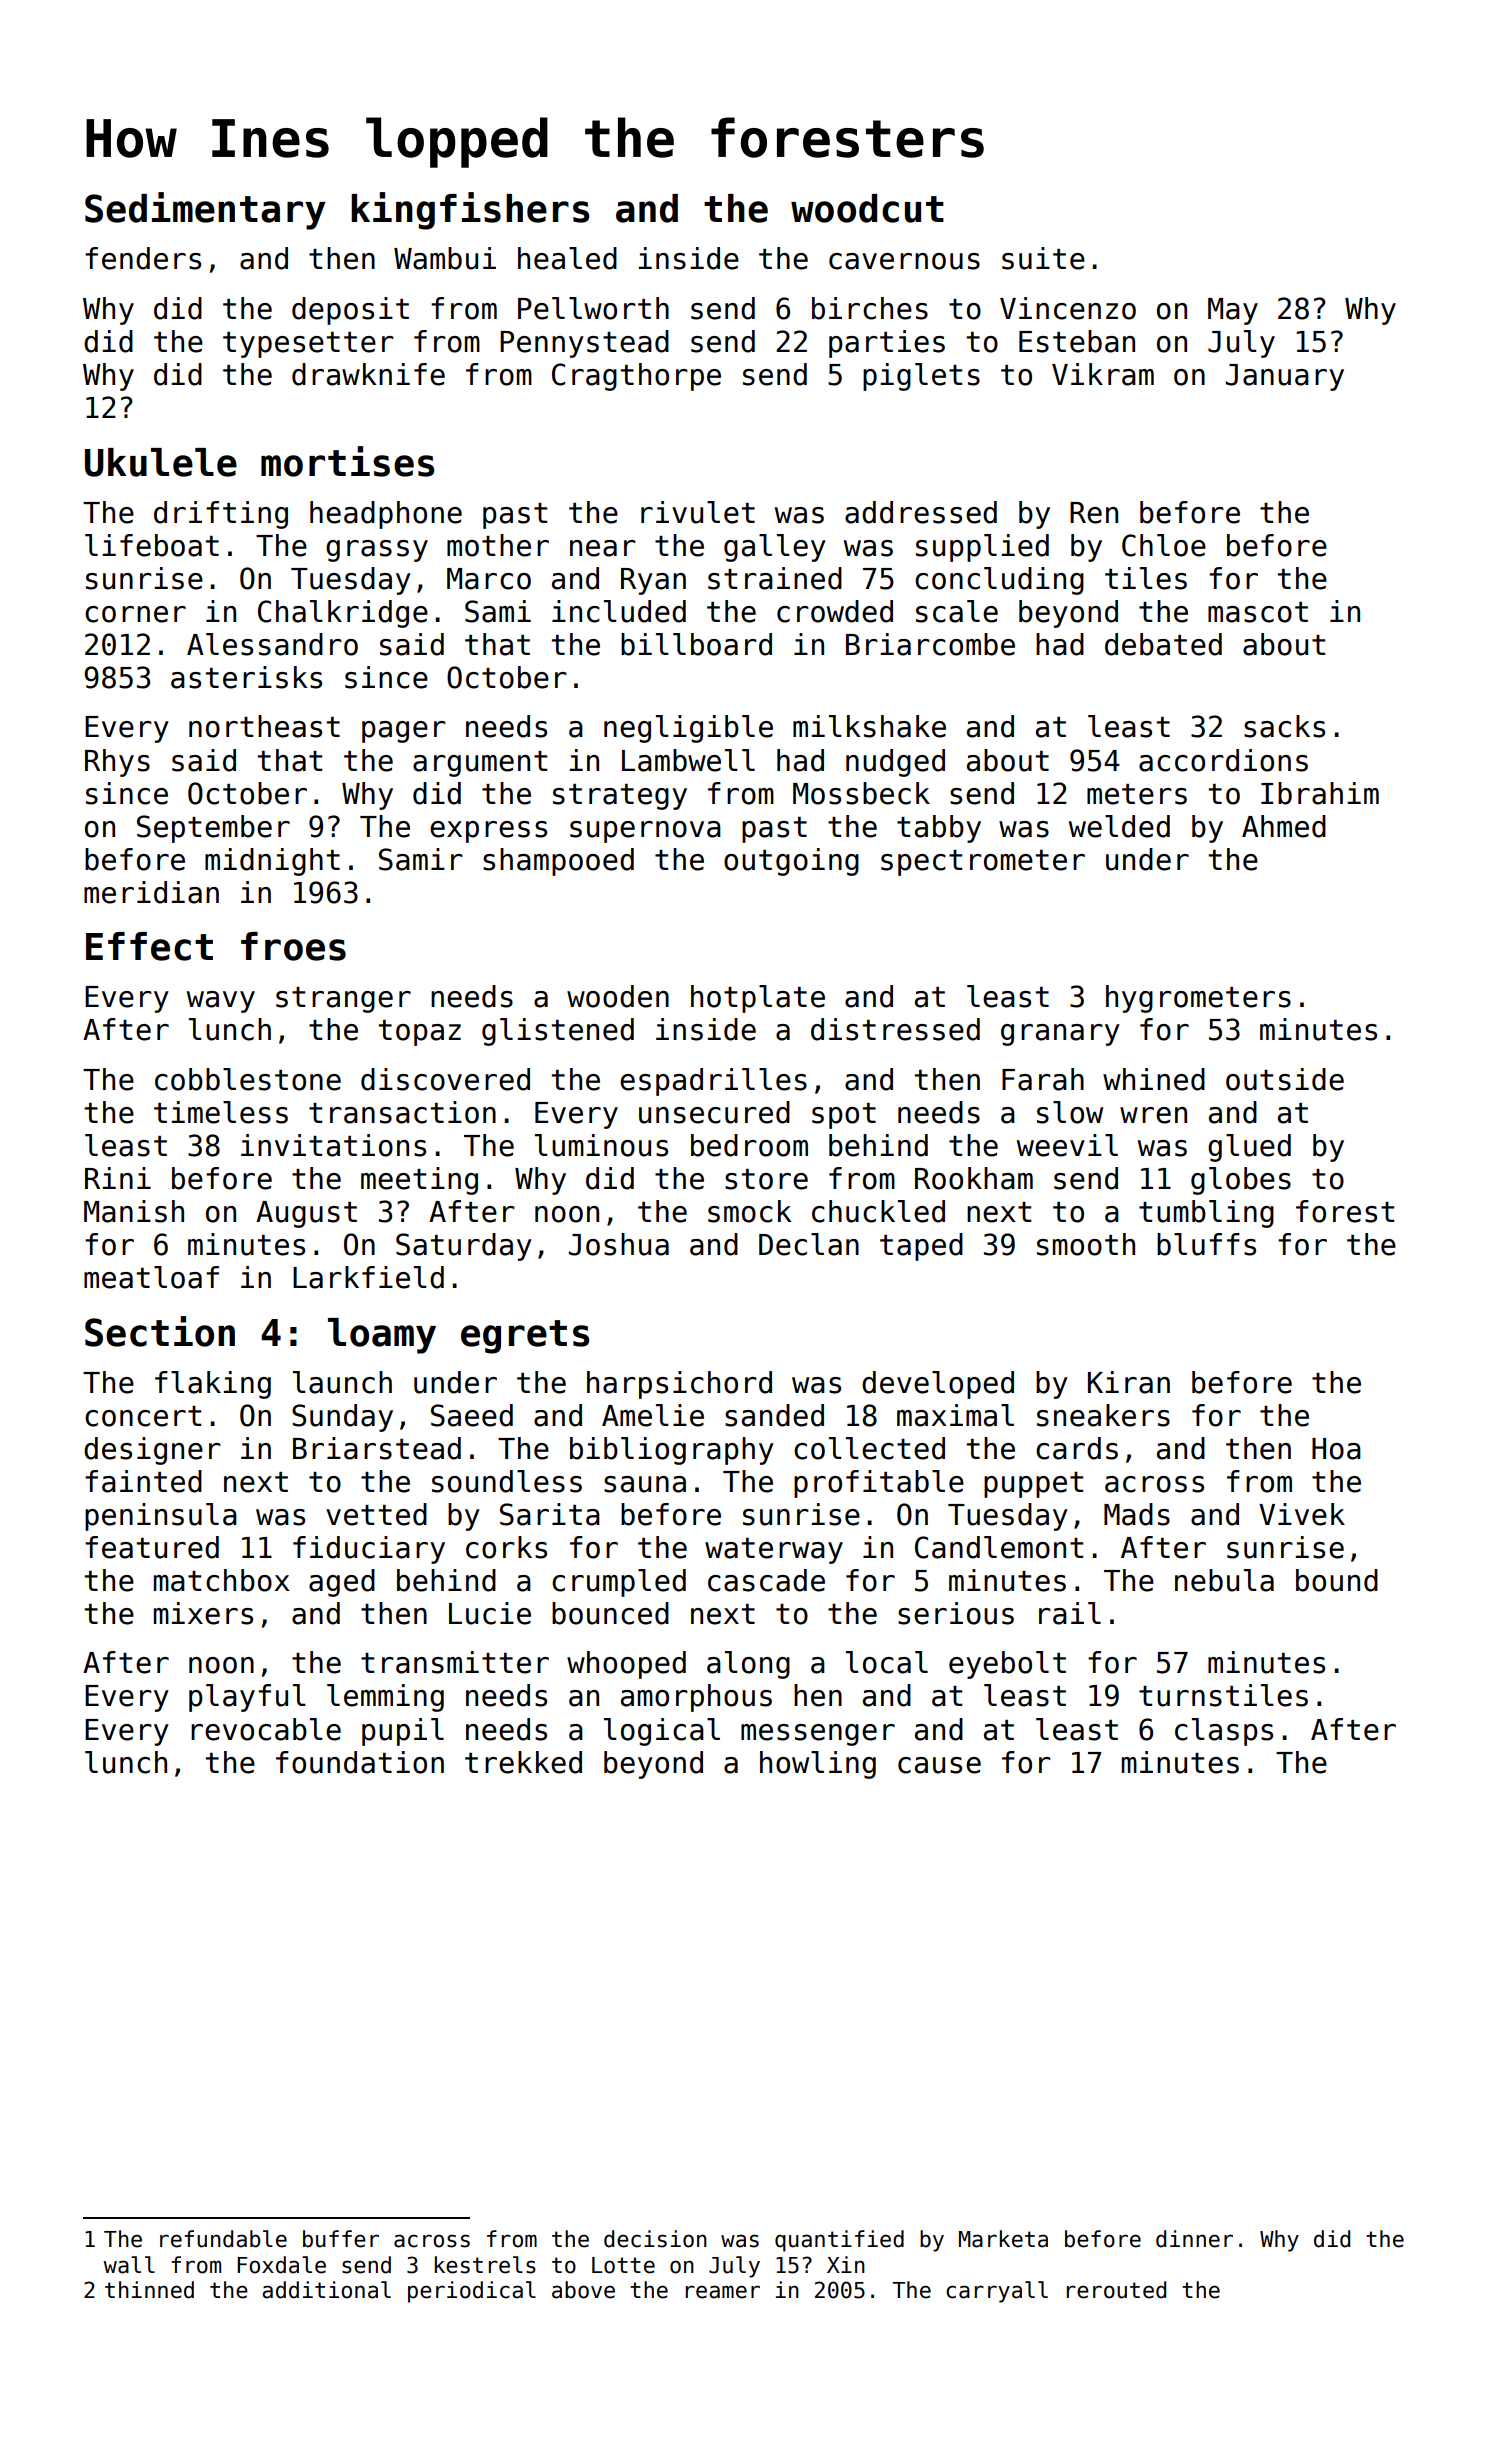 This screenshot has height=2464, width=1496. Describe the element at coordinates (1119, 826) in the screenshot. I see `welded` at that location.
